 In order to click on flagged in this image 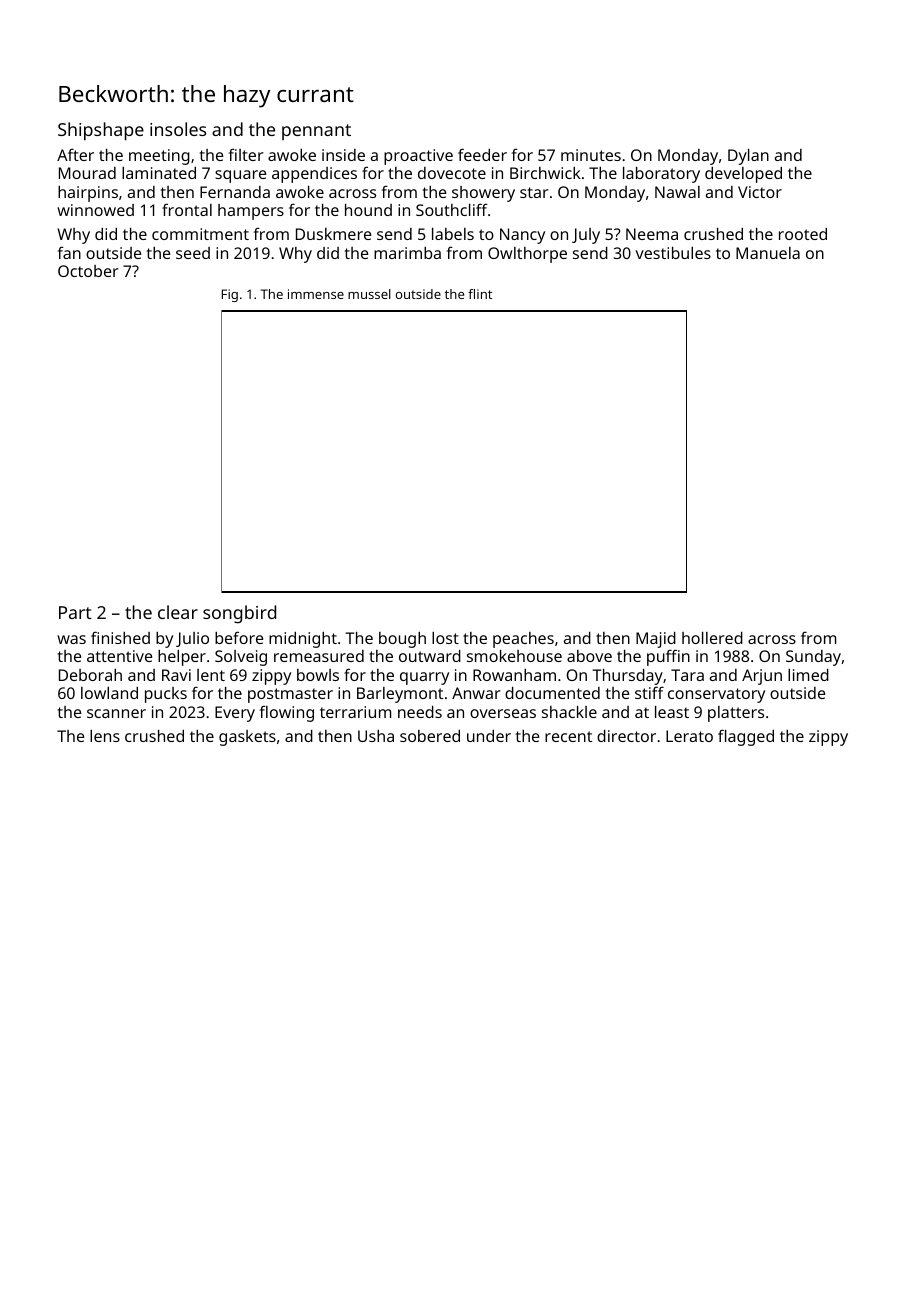, I will do `click(746, 737)`.
